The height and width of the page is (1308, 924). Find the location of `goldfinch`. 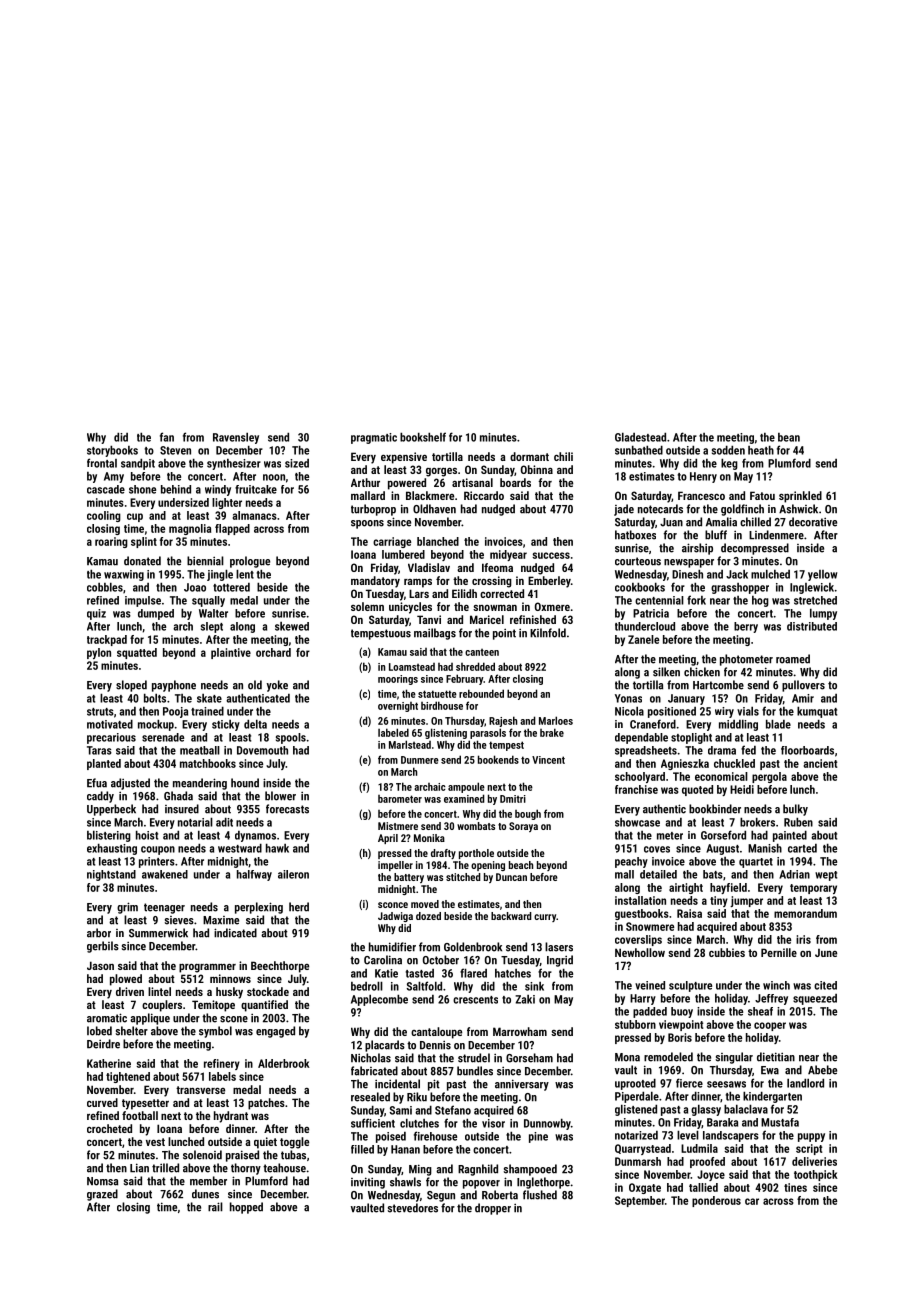

goldfinch is located at coordinates (742, 510).
